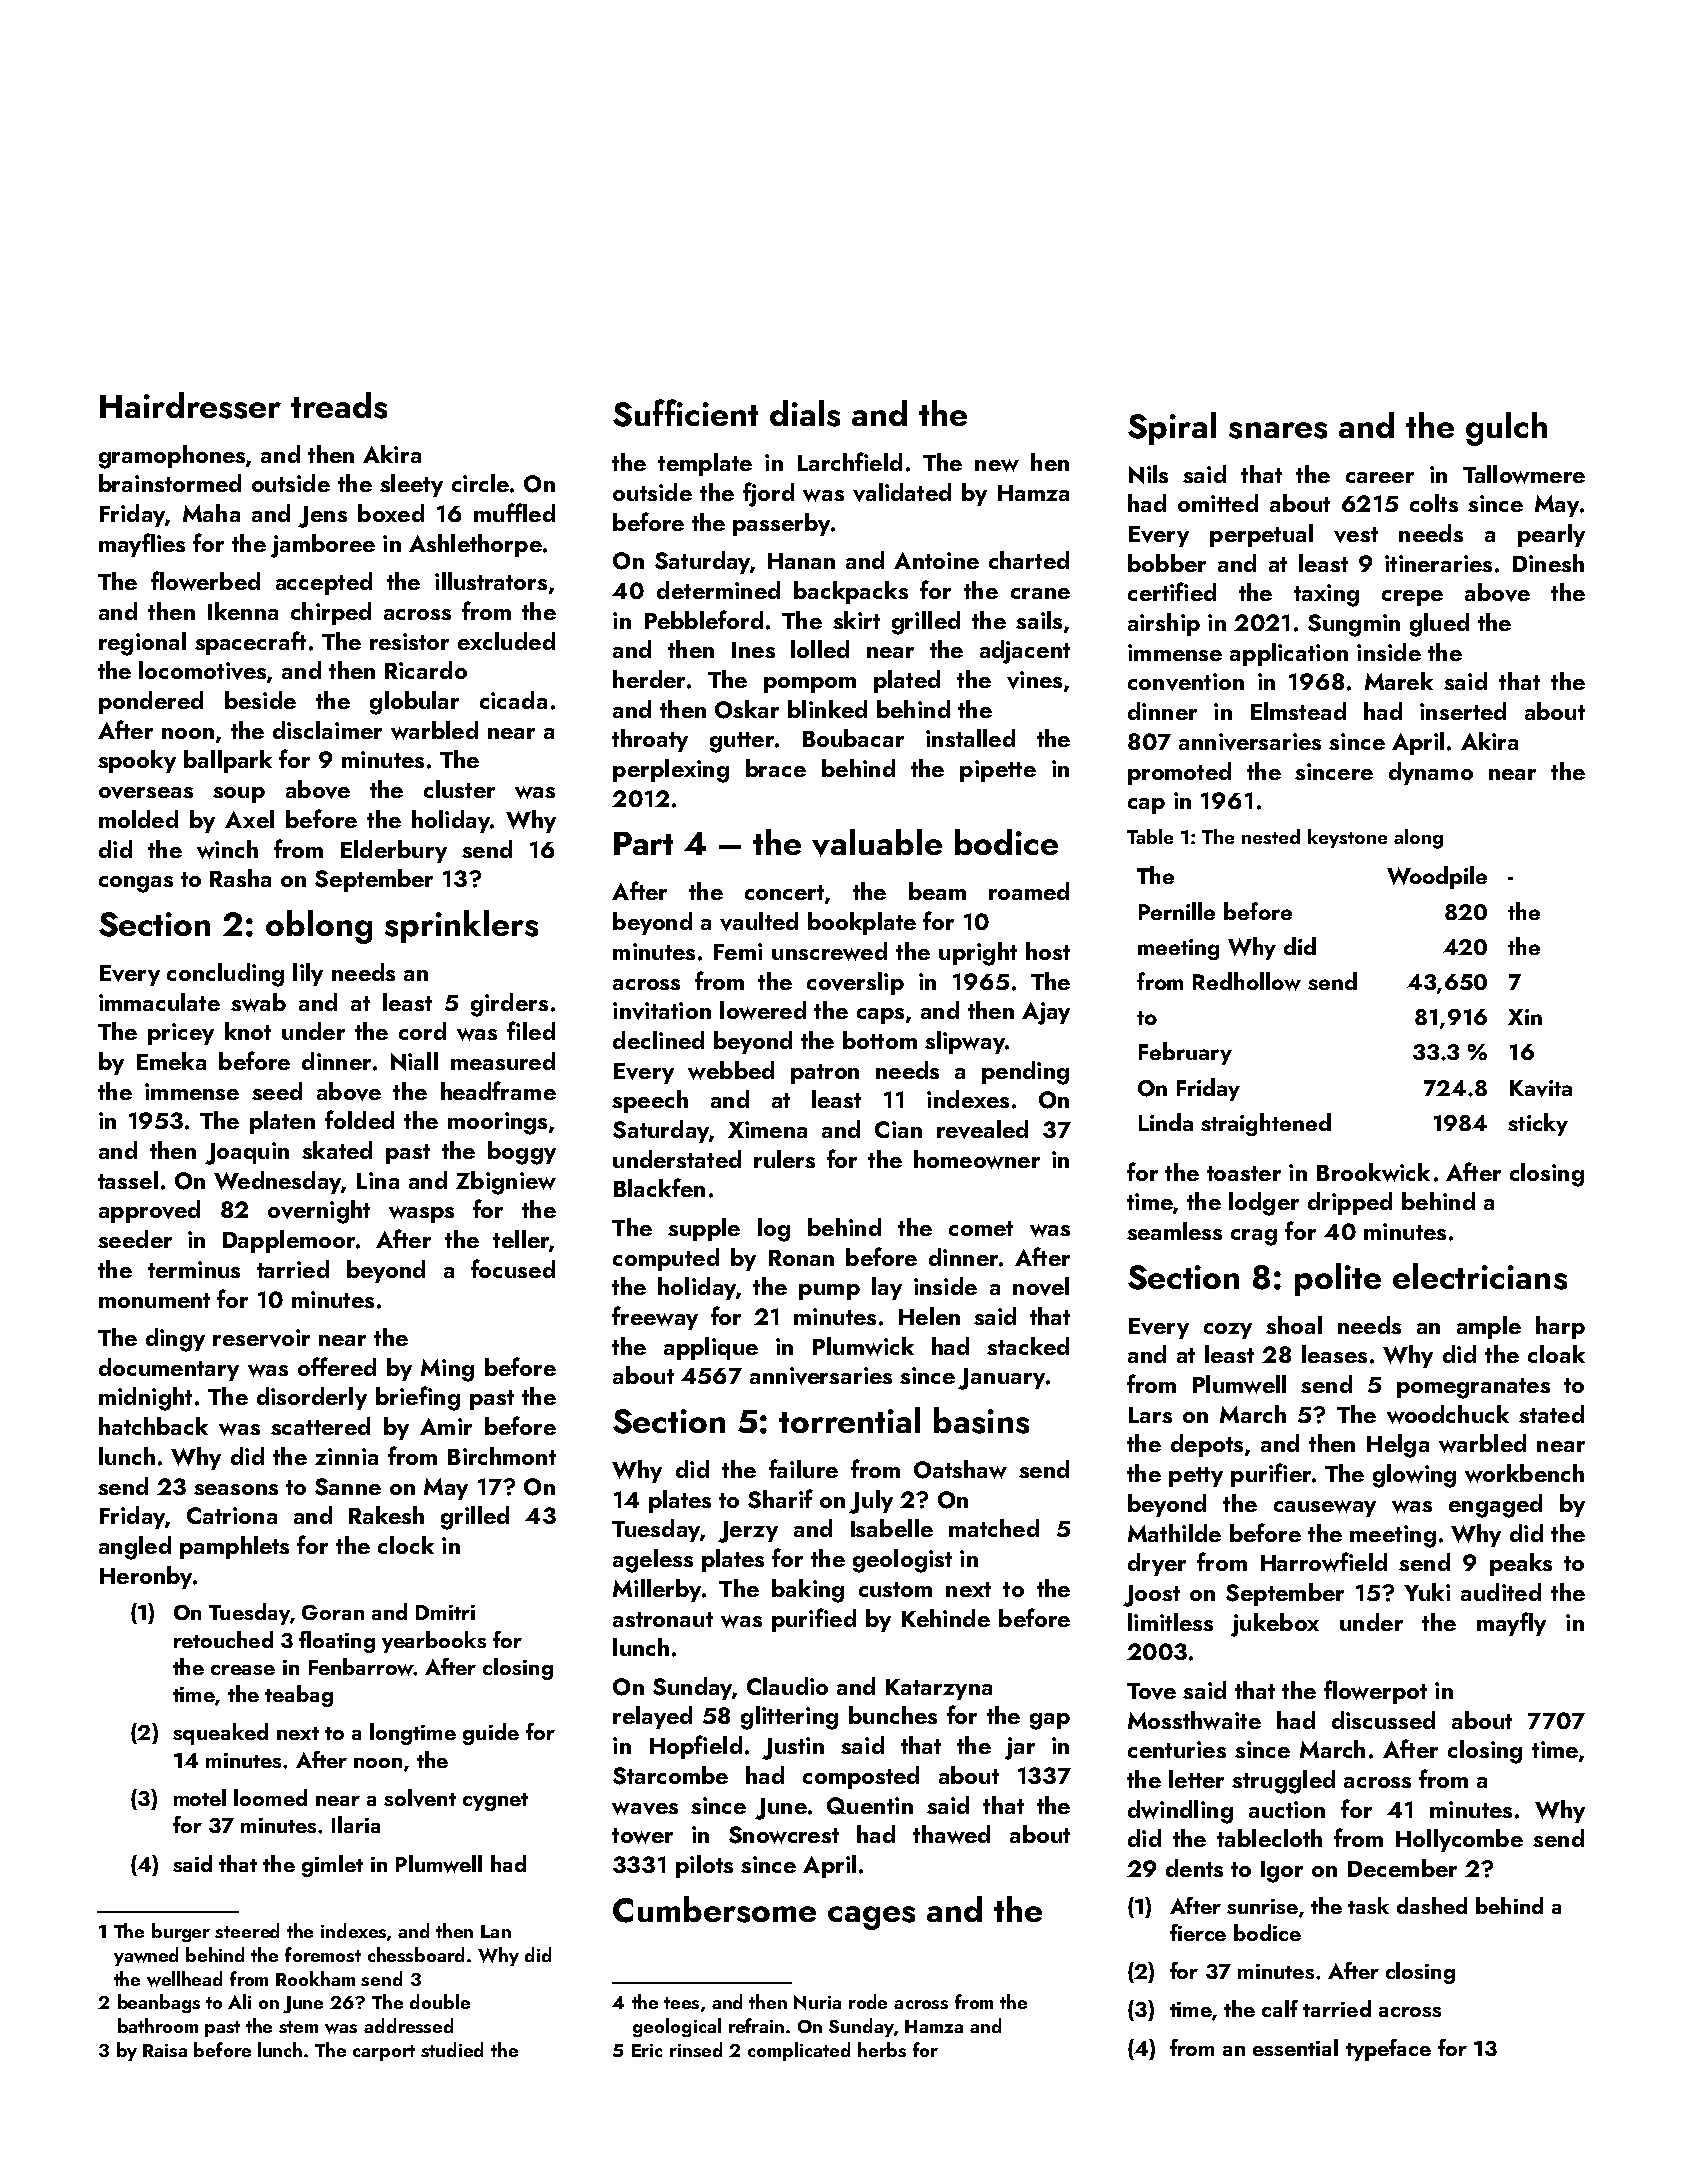 The height and width of the image is (2178, 1683). What do you see at coordinates (1278, 430) in the image?
I see `snares` at bounding box center [1278, 430].
